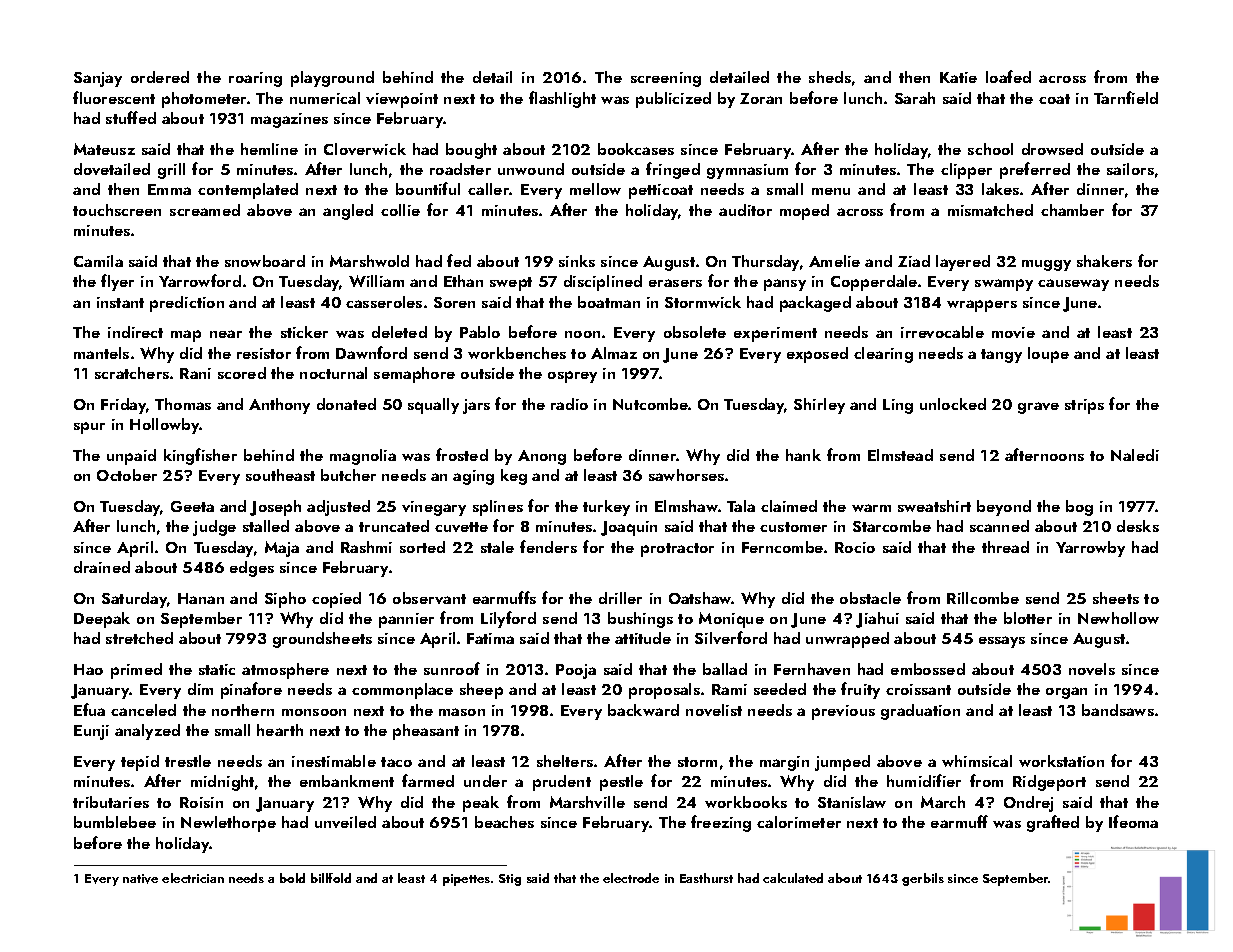 The width and height of the page is (1233, 952). Describe the element at coordinates (958, 77) in the page. I see `Katie` at that location.
